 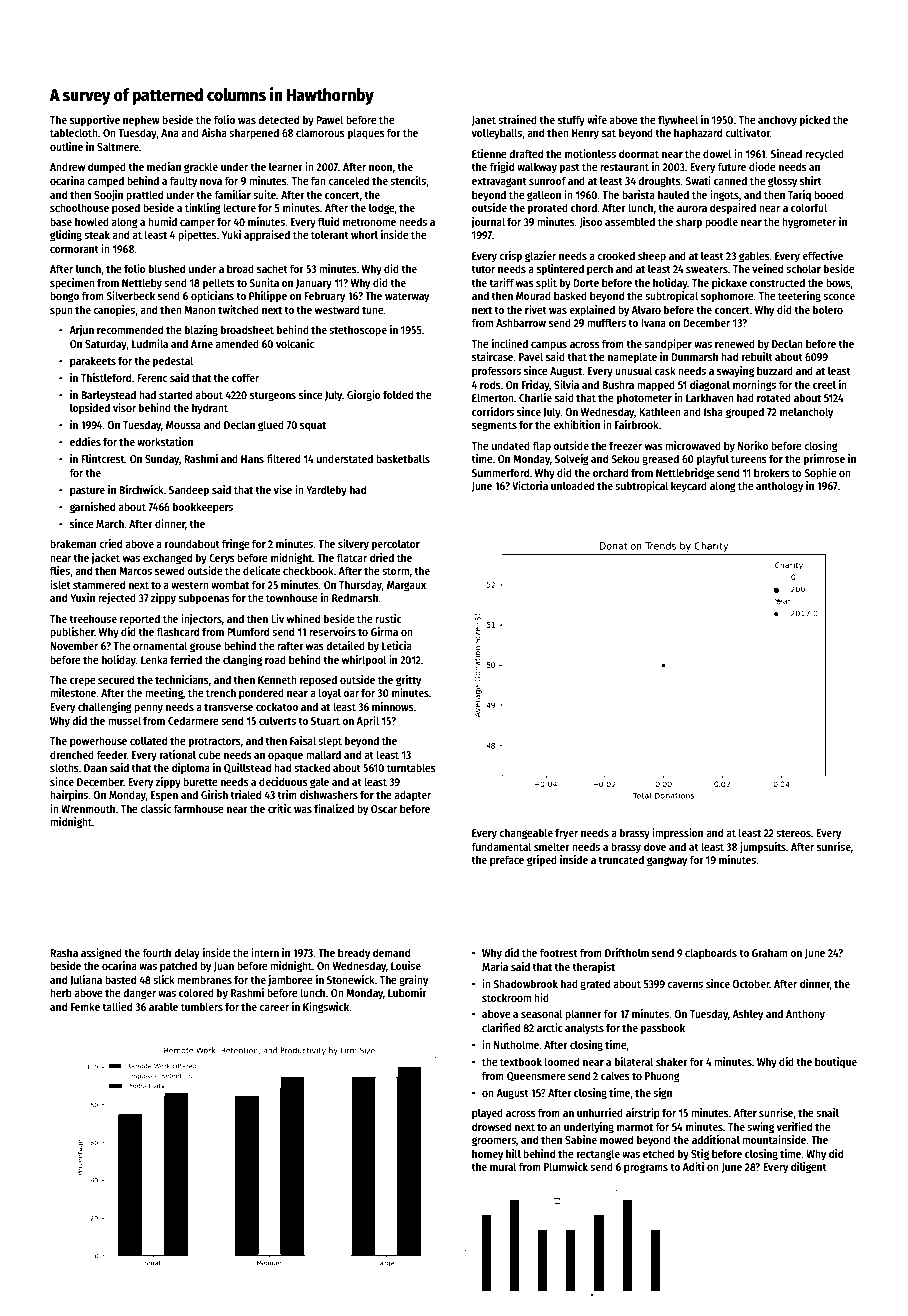 I want to click on Pawel, so click(x=329, y=119).
